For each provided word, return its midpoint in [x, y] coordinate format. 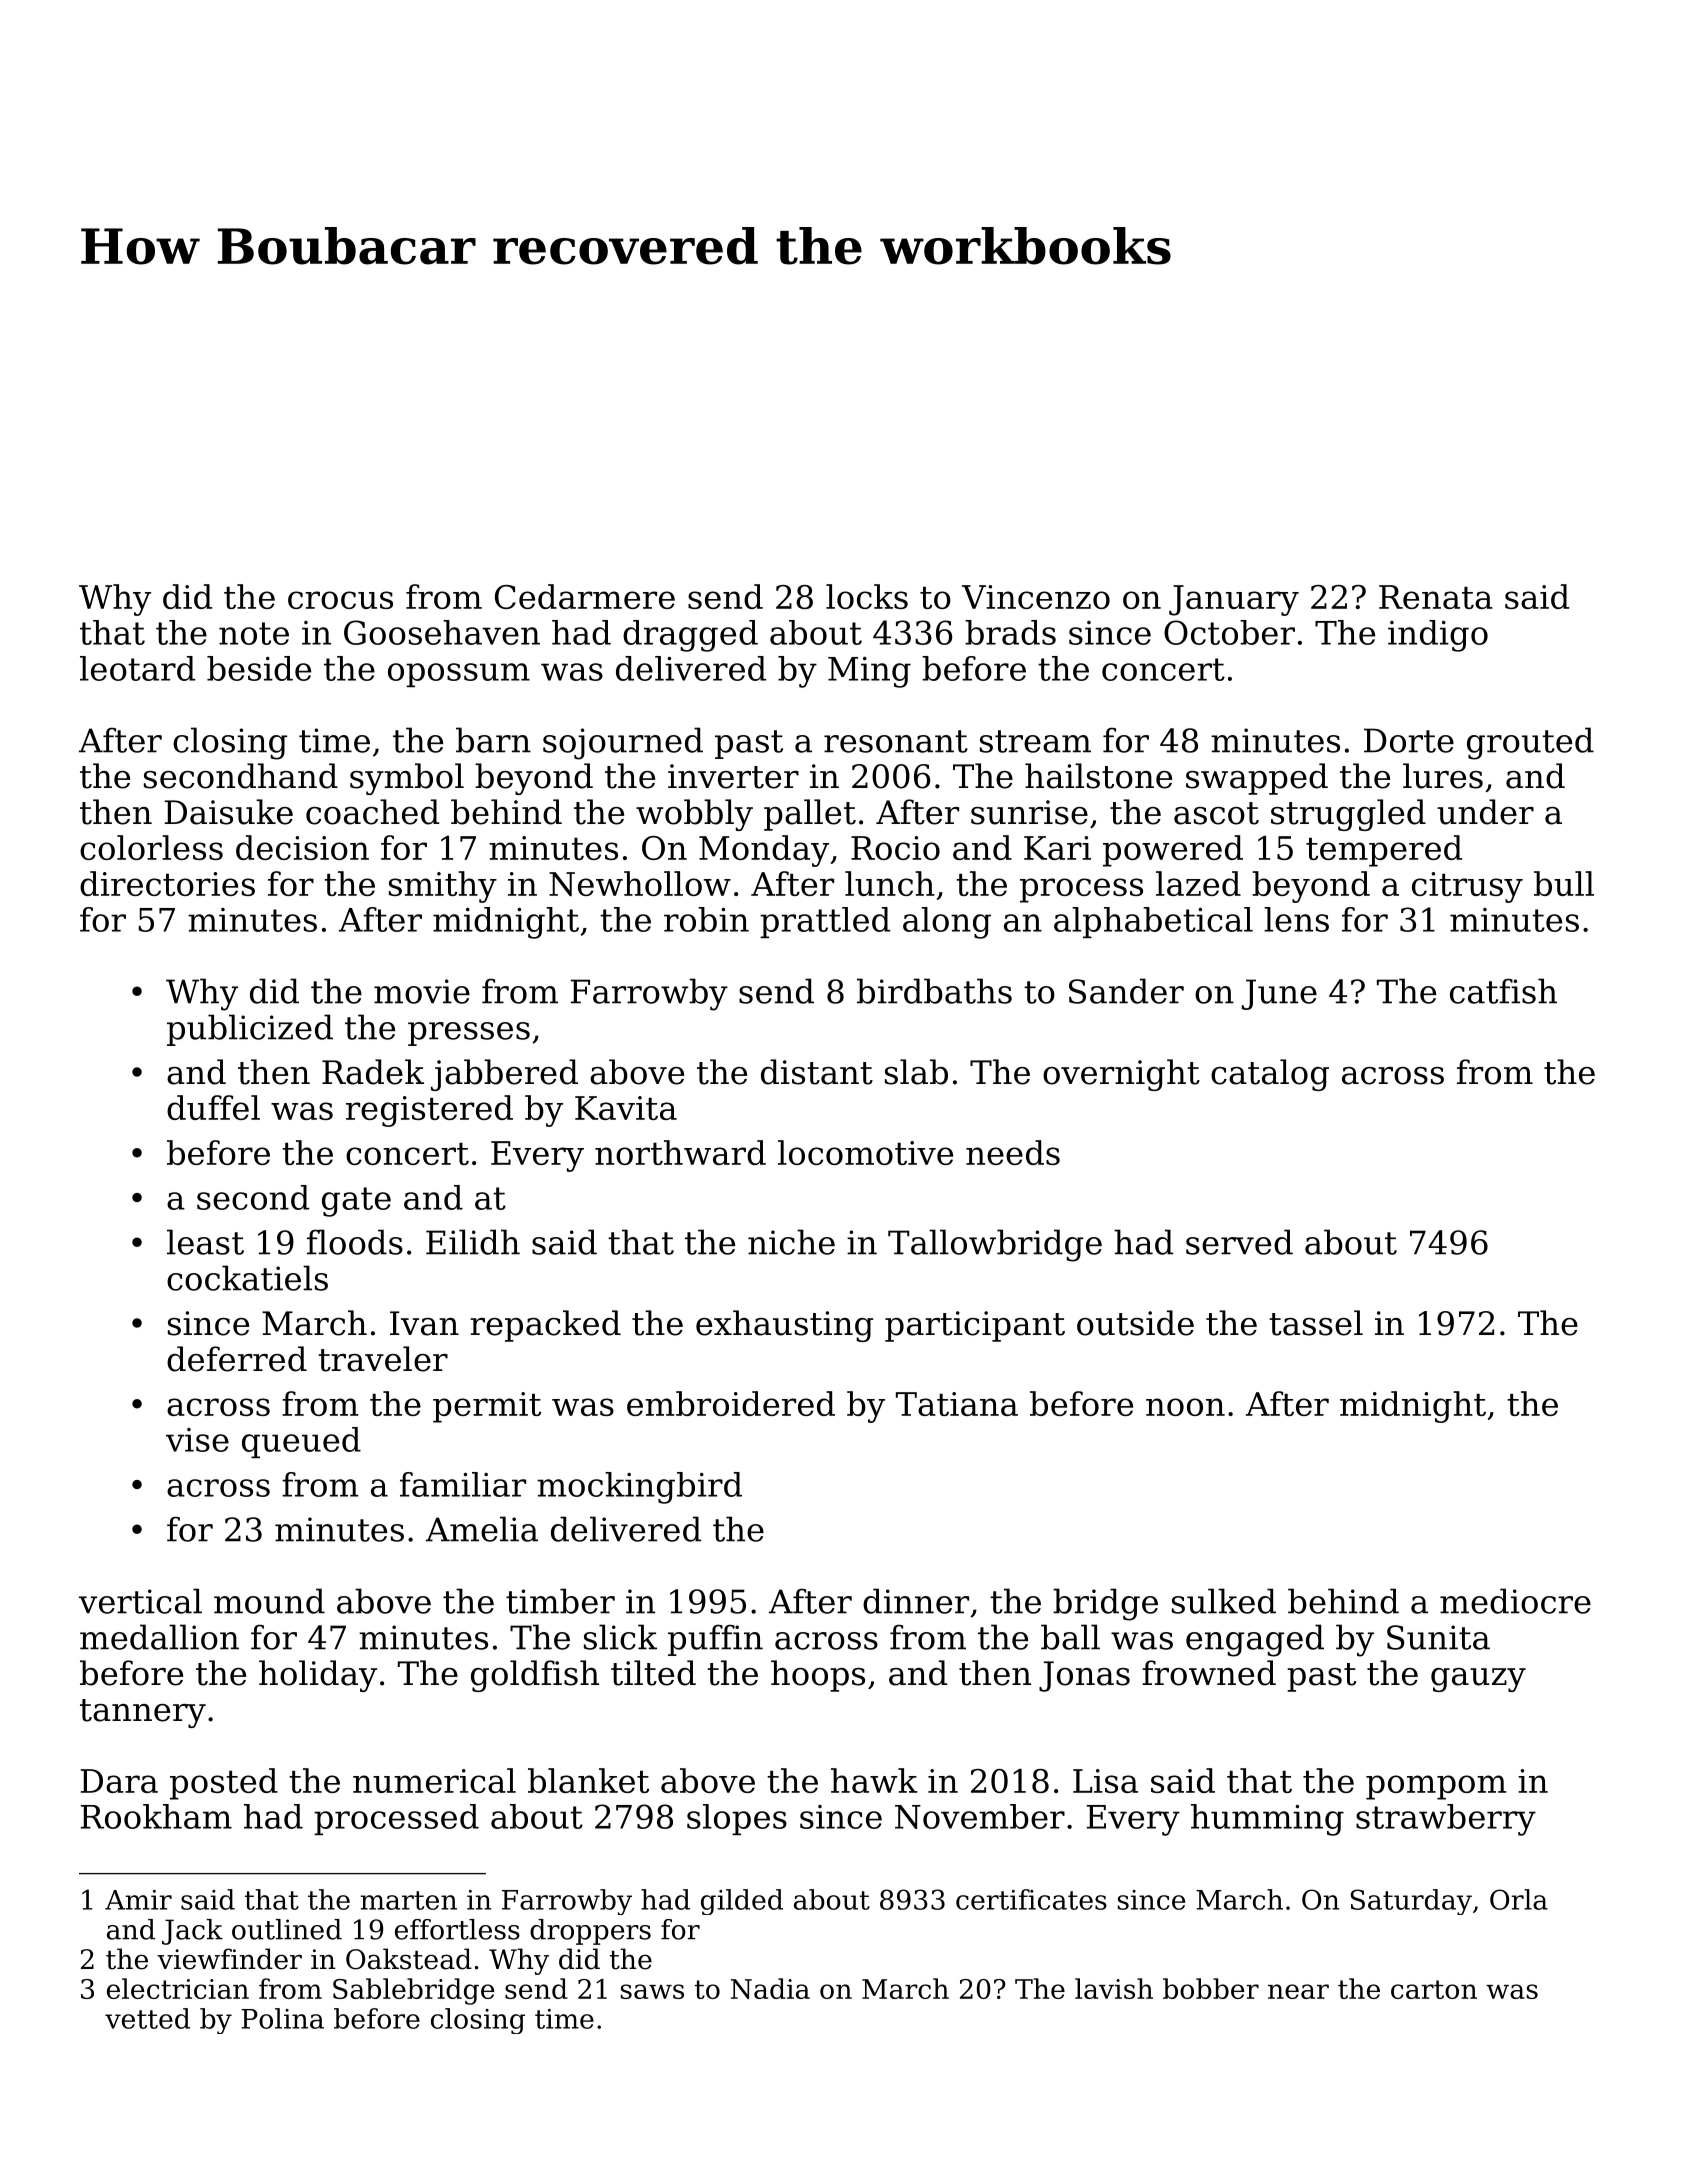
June [1279, 994]
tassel [1316, 1323]
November [980, 1816]
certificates [1031, 1899]
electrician [178, 1988]
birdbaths [934, 991]
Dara [119, 1781]
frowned [1209, 1673]
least [205, 1242]
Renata [1436, 597]
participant [975, 1326]
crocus [340, 600]
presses [469, 1034]
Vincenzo [1036, 597]
